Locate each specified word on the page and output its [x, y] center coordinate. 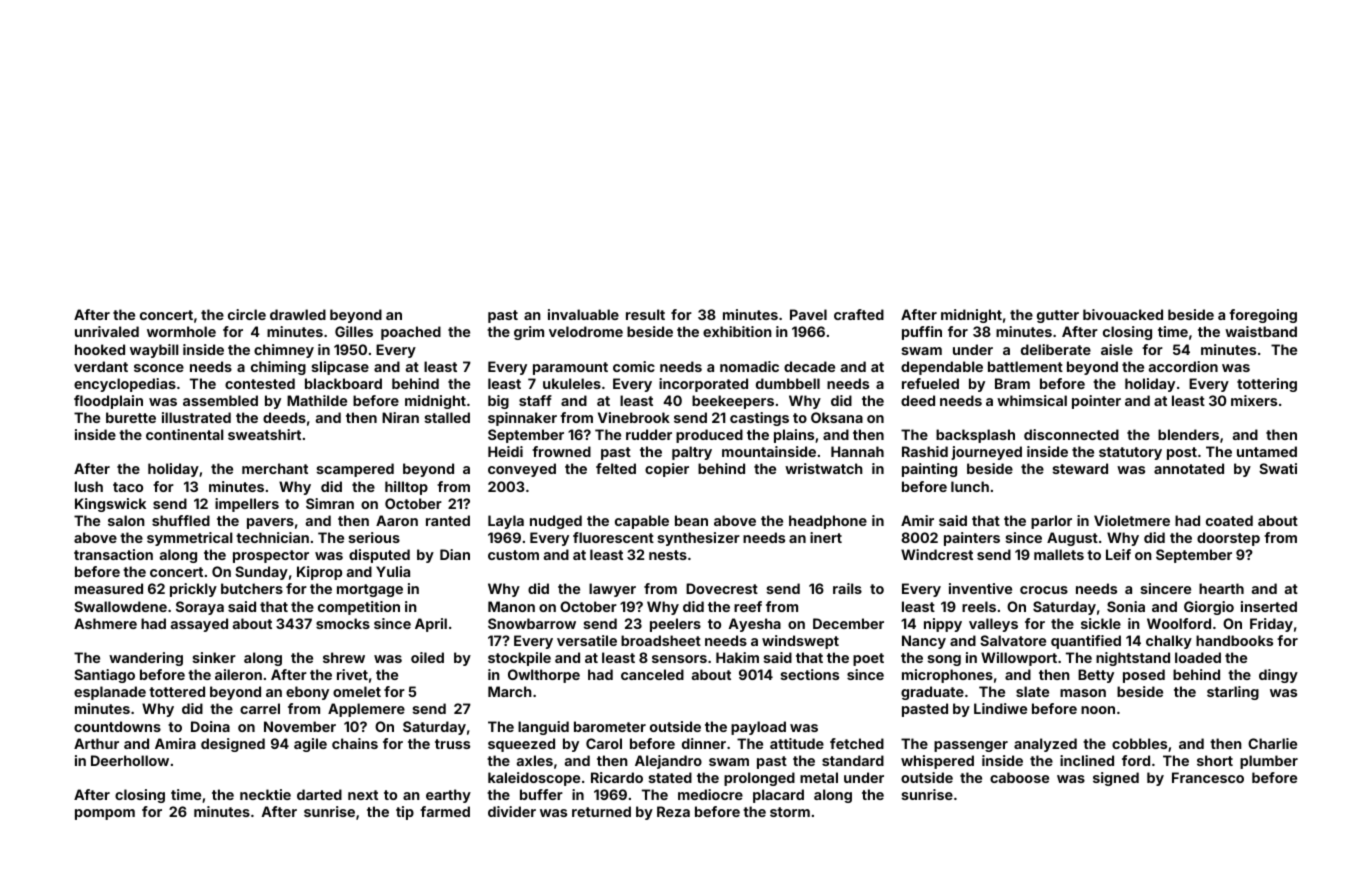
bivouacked [1123, 314]
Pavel [808, 314]
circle [247, 314]
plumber [1269, 762]
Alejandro [668, 762]
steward [1080, 468]
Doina [210, 726]
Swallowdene [120, 606]
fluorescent [613, 537]
